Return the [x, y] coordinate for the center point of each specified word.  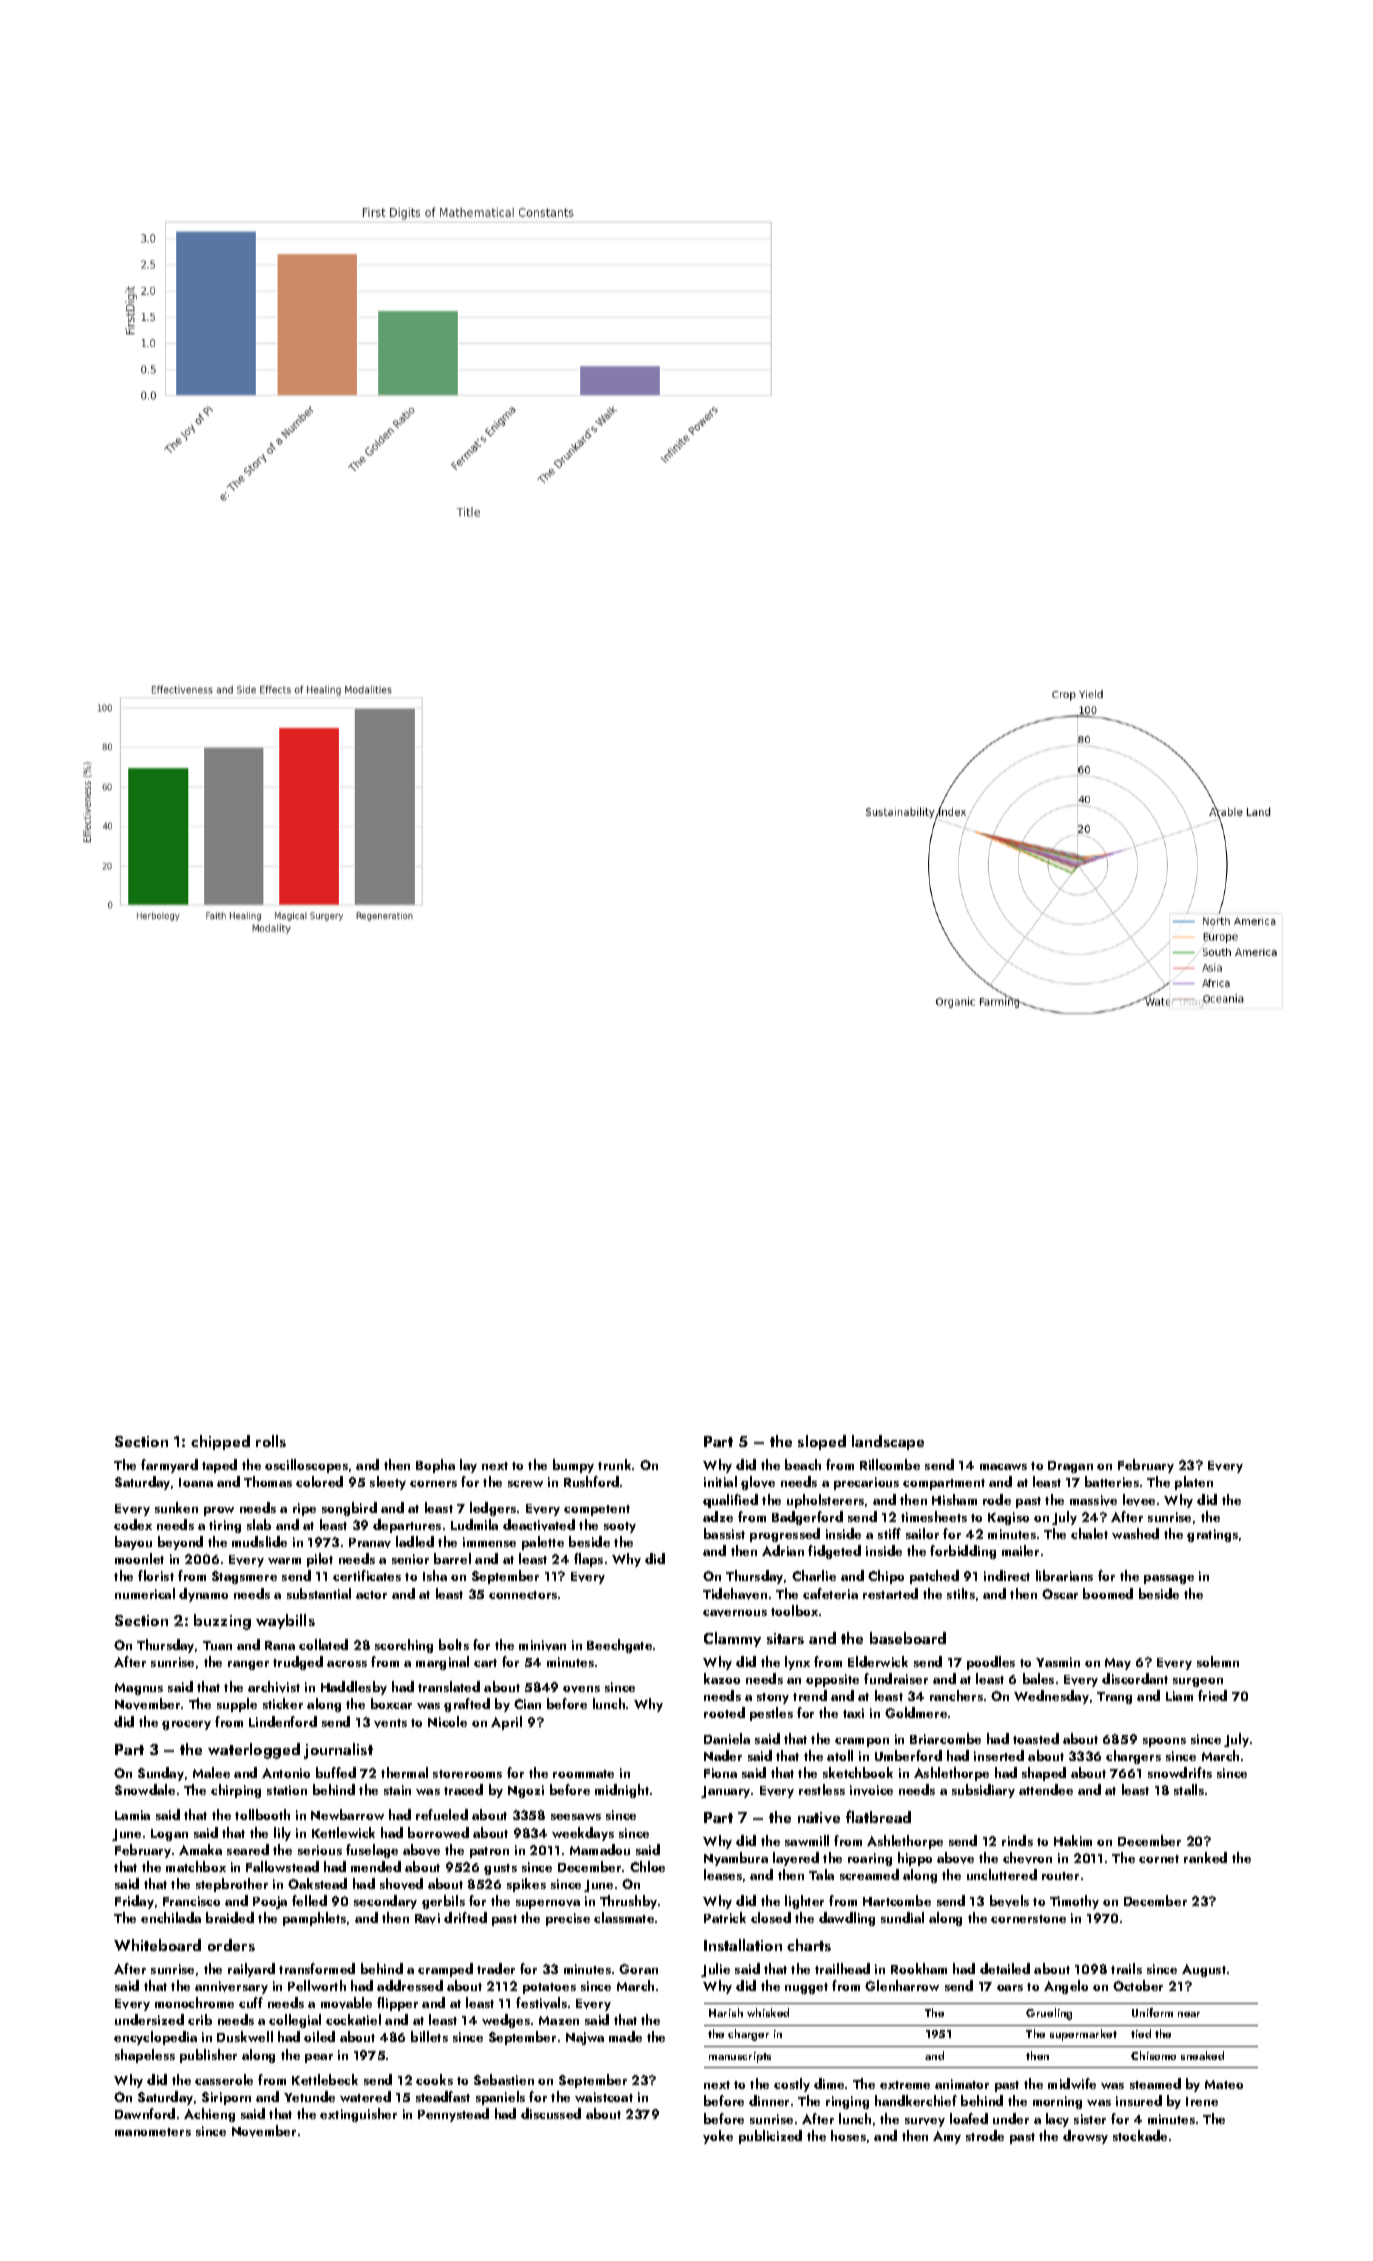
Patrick [725, 1917]
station [287, 1790]
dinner [769, 2100]
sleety [388, 1483]
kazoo [722, 1678]
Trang [1114, 1698]
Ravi [427, 1918]
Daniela [727, 1738]
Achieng [209, 2115]
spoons [1164, 1742]
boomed [1108, 1593]
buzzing [222, 1622]
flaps [588, 1560]
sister [1090, 2119]
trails [1126, 1968]
